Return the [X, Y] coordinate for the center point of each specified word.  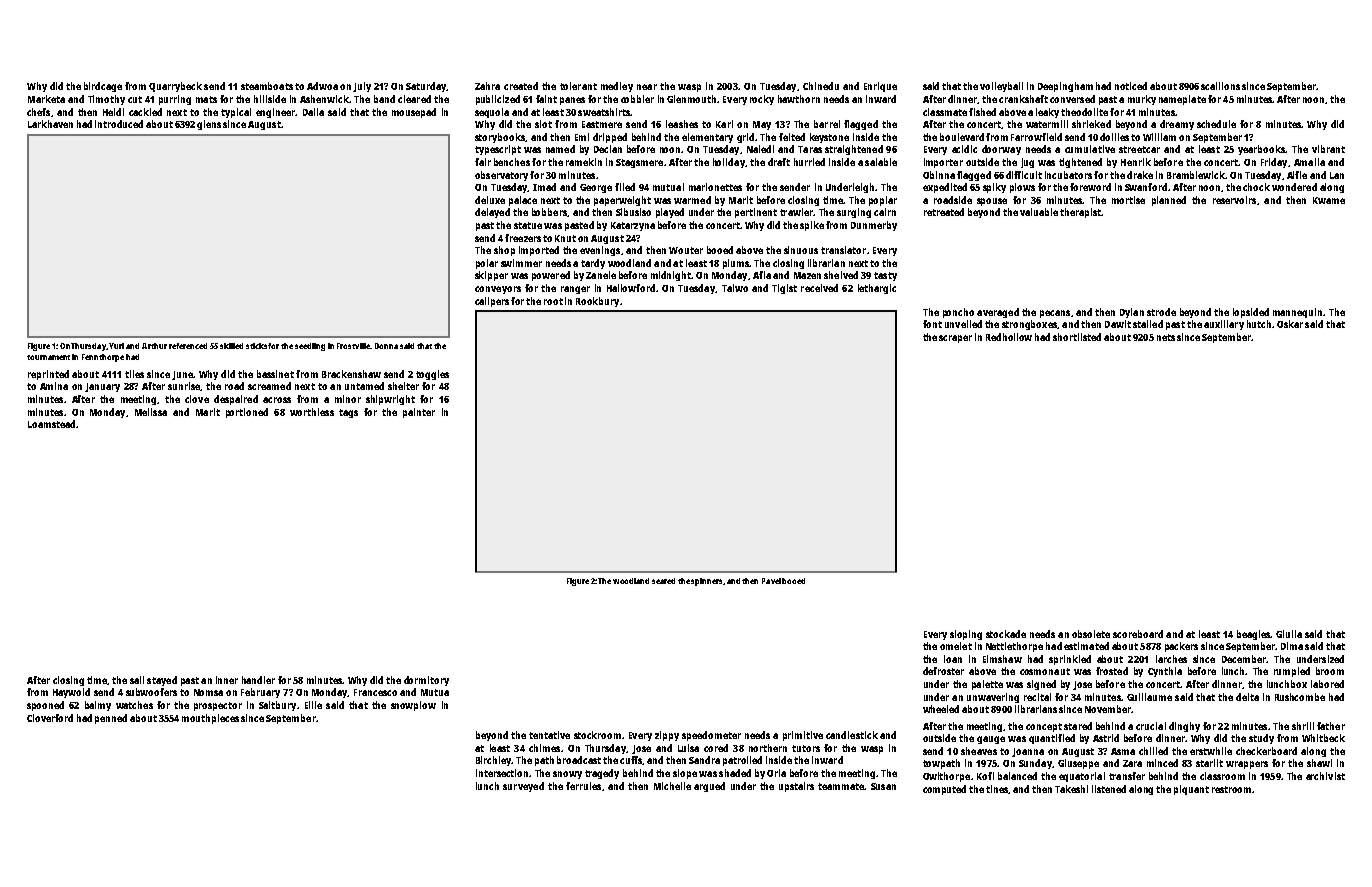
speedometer [711, 736]
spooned [45, 706]
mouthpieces [210, 719]
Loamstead [51, 424]
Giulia [1289, 634]
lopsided [1251, 313]
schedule [1216, 124]
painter [419, 413]
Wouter [686, 250]
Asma [1123, 751]
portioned [247, 413]
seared [663, 581]
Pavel [771, 581]
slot [543, 124]
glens [209, 125]
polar [487, 264]
